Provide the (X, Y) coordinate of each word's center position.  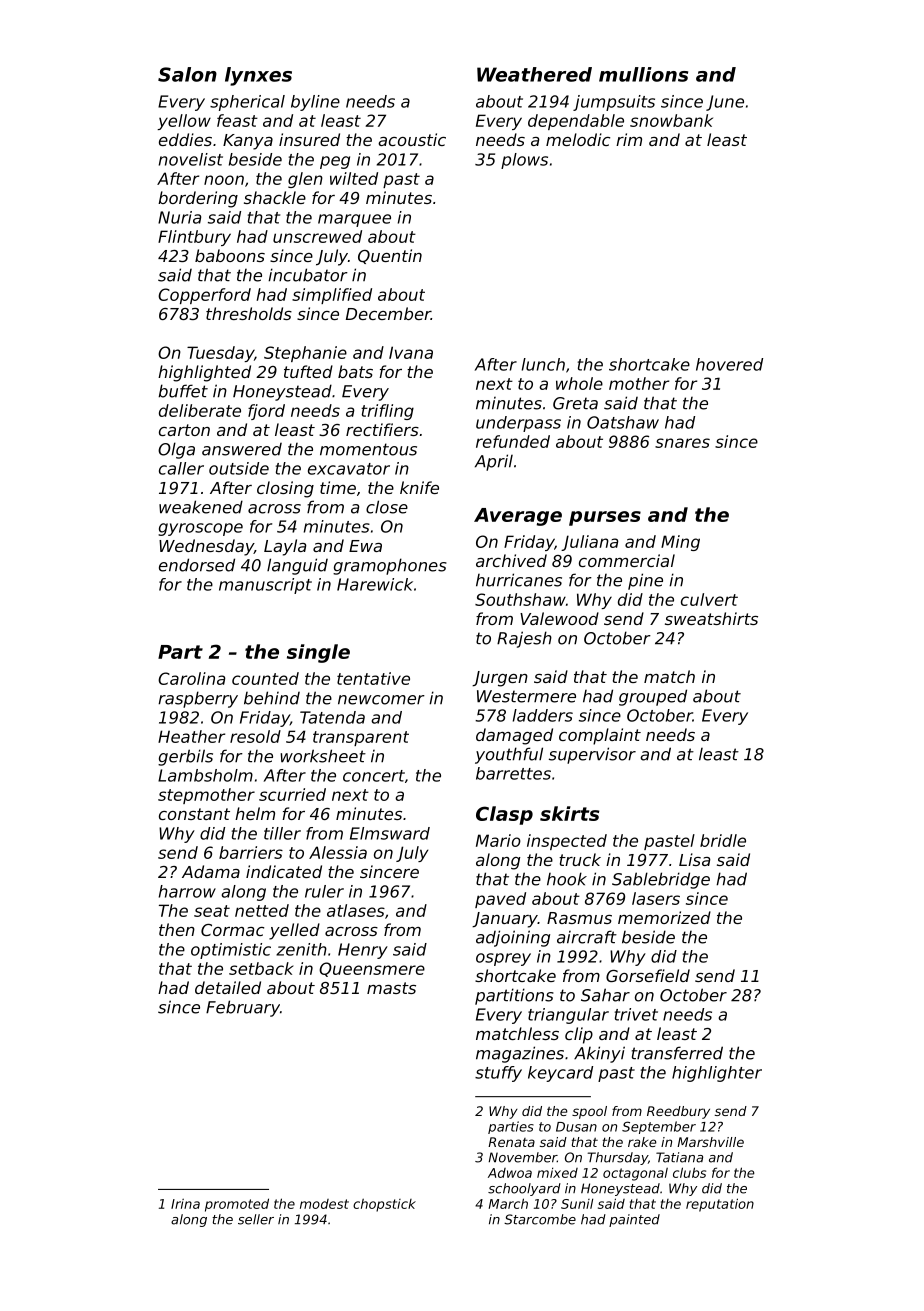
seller (256, 1219)
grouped (653, 697)
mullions (643, 74)
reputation (720, 1205)
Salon (187, 74)
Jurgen (500, 679)
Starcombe (540, 1219)
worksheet (323, 756)
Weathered (534, 74)
